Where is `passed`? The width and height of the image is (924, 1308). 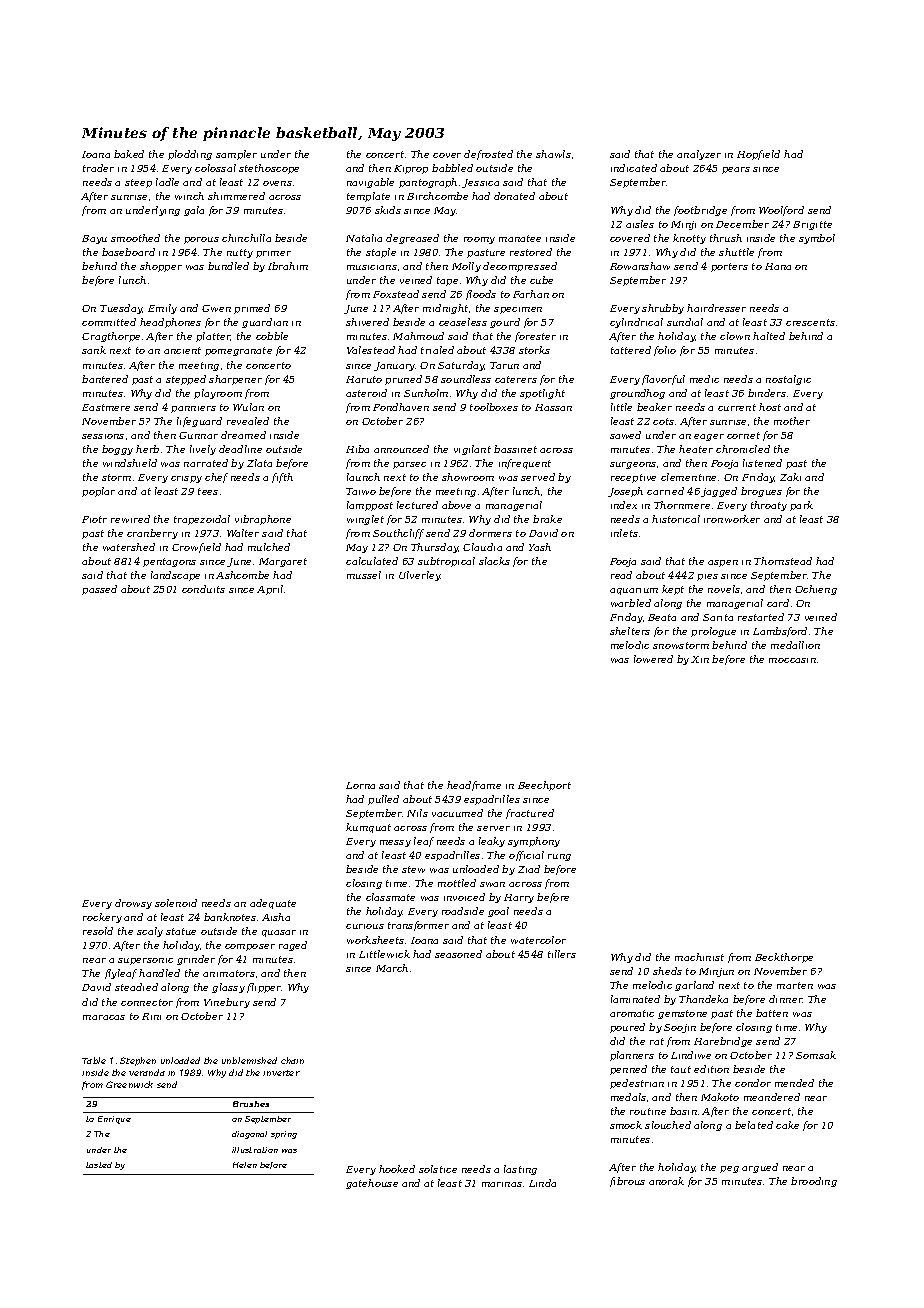
passed is located at coordinates (99, 590).
